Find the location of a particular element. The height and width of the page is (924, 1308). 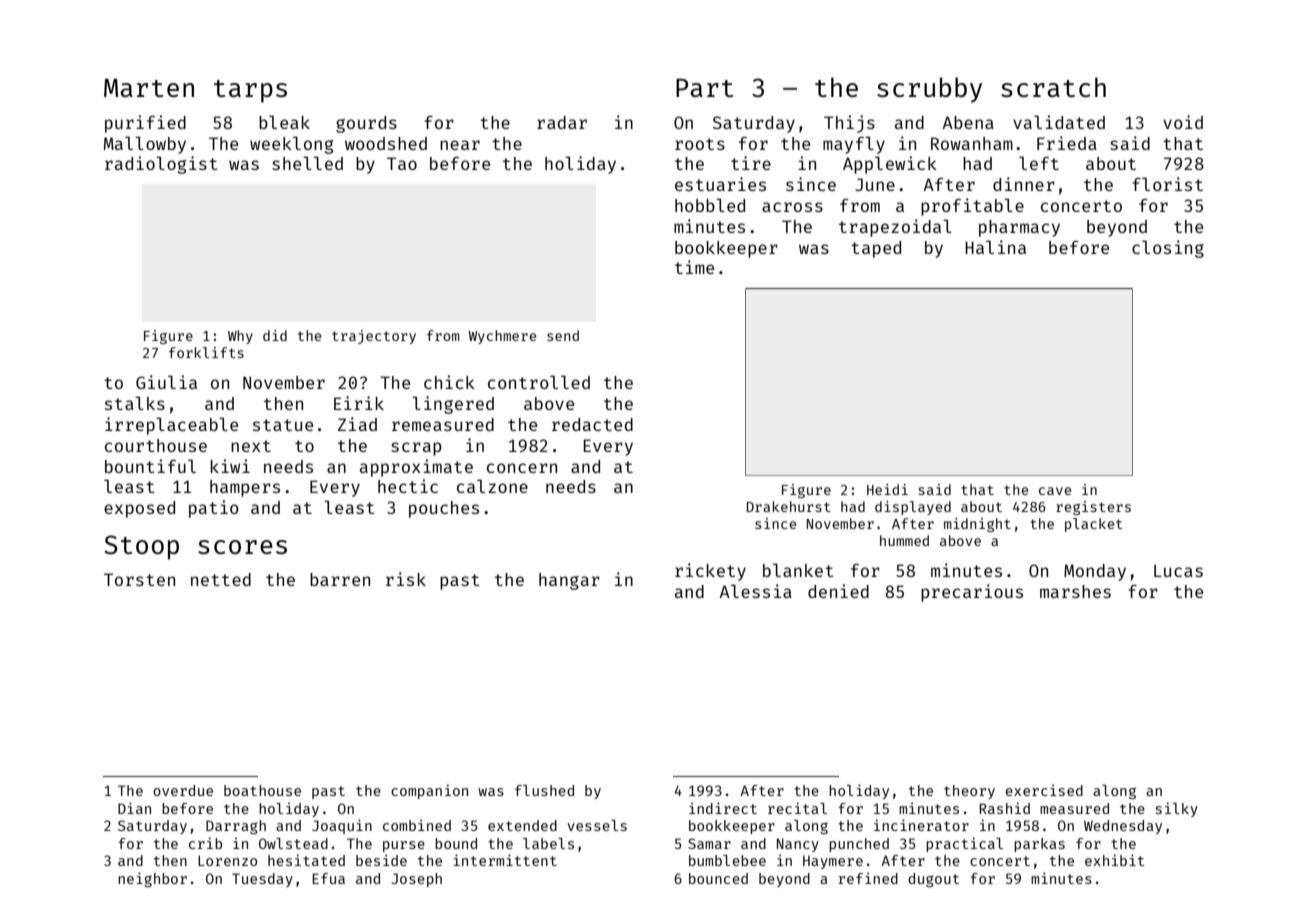

overdue is located at coordinates (183, 790).
